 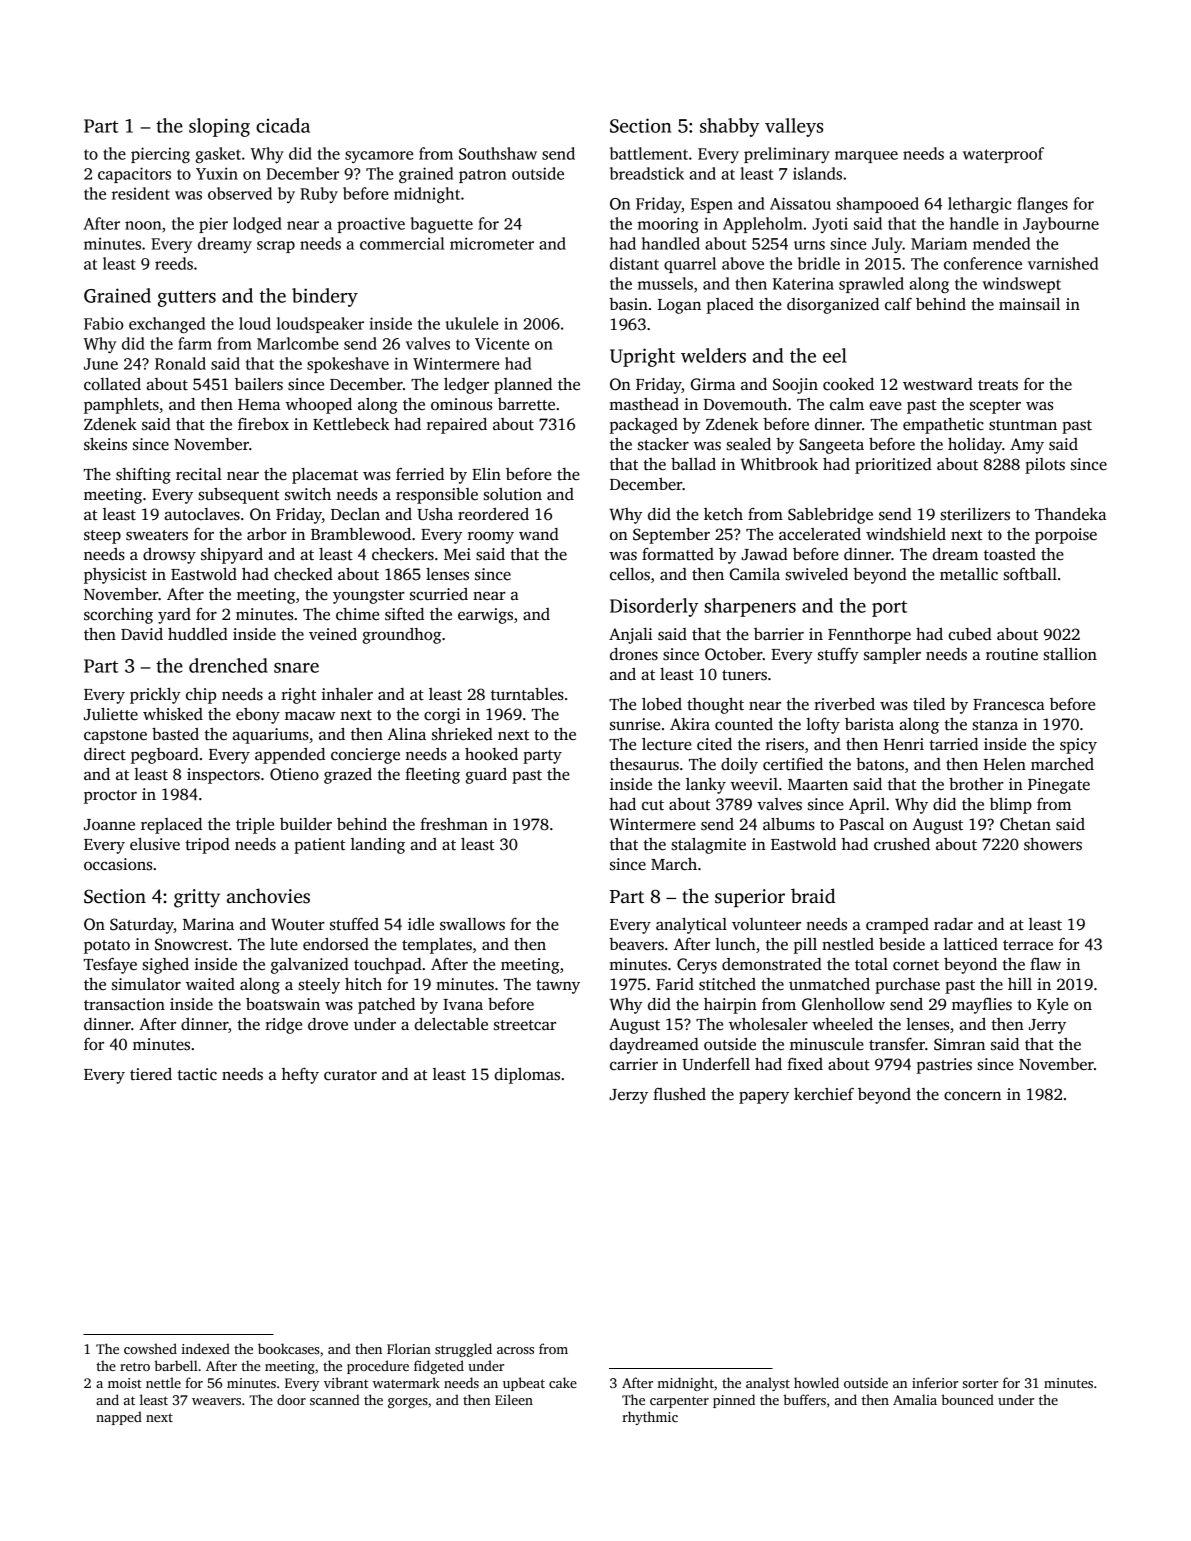 I want to click on flushed, so click(x=679, y=1094).
